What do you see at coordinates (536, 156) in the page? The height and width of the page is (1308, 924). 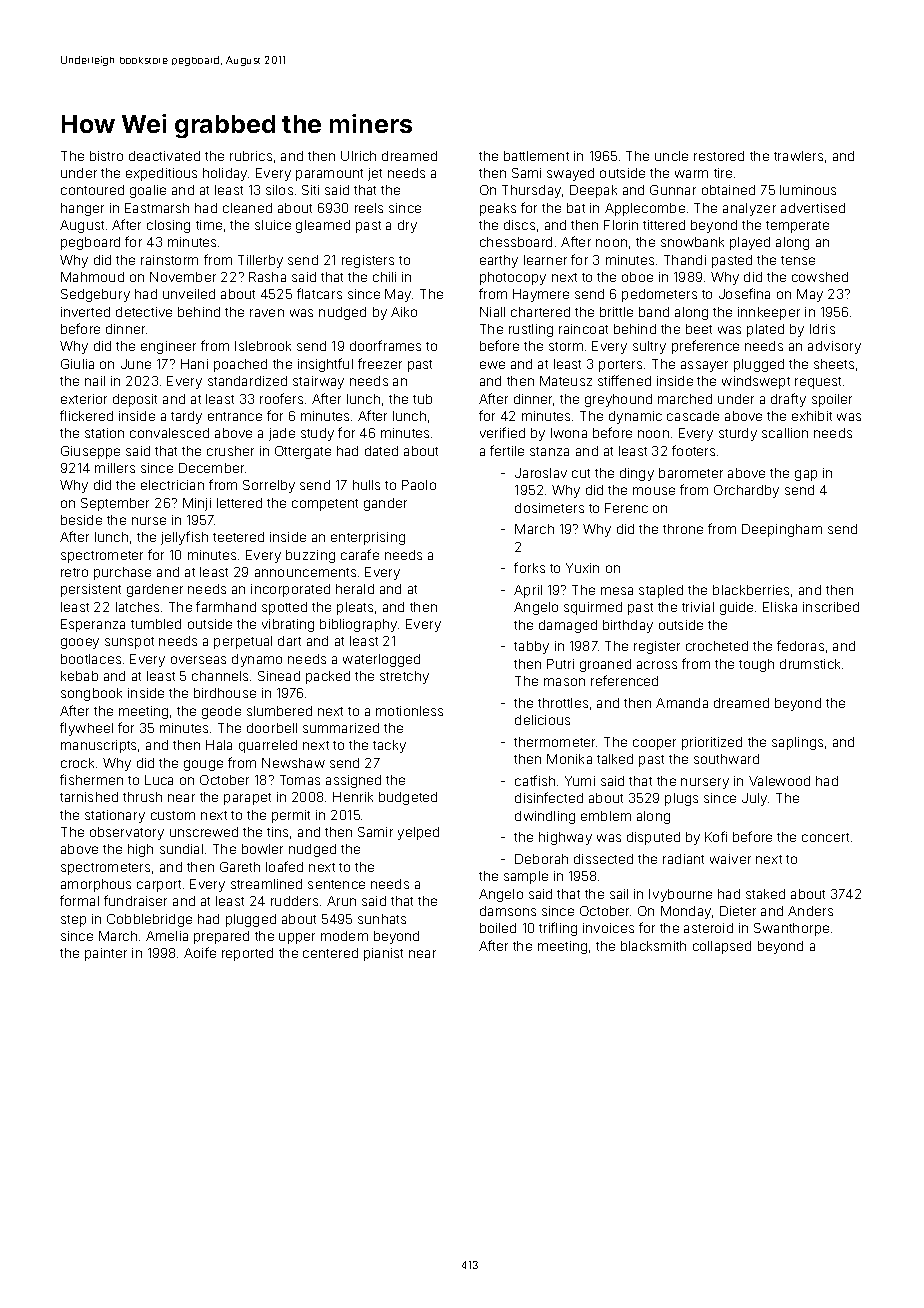 I see `battlement` at bounding box center [536, 156].
